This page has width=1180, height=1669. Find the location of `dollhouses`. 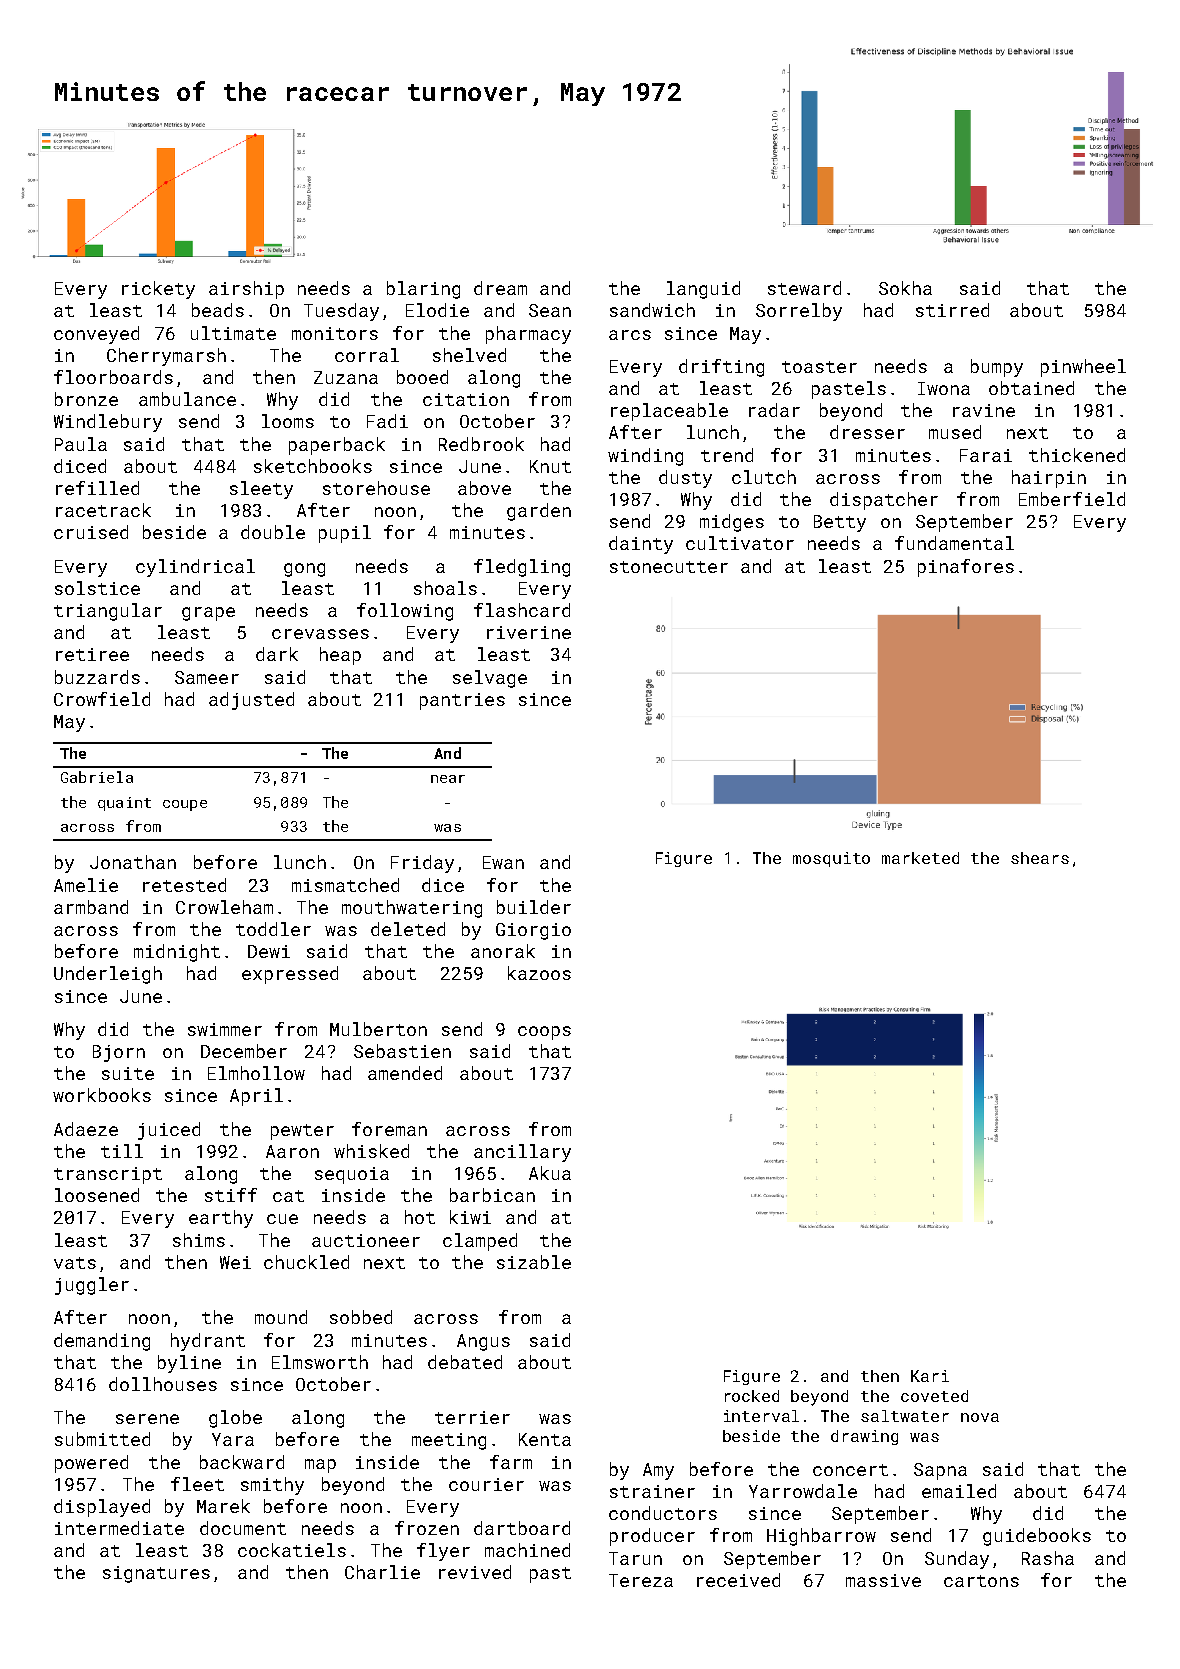

dollhouses is located at coordinates (163, 1384).
